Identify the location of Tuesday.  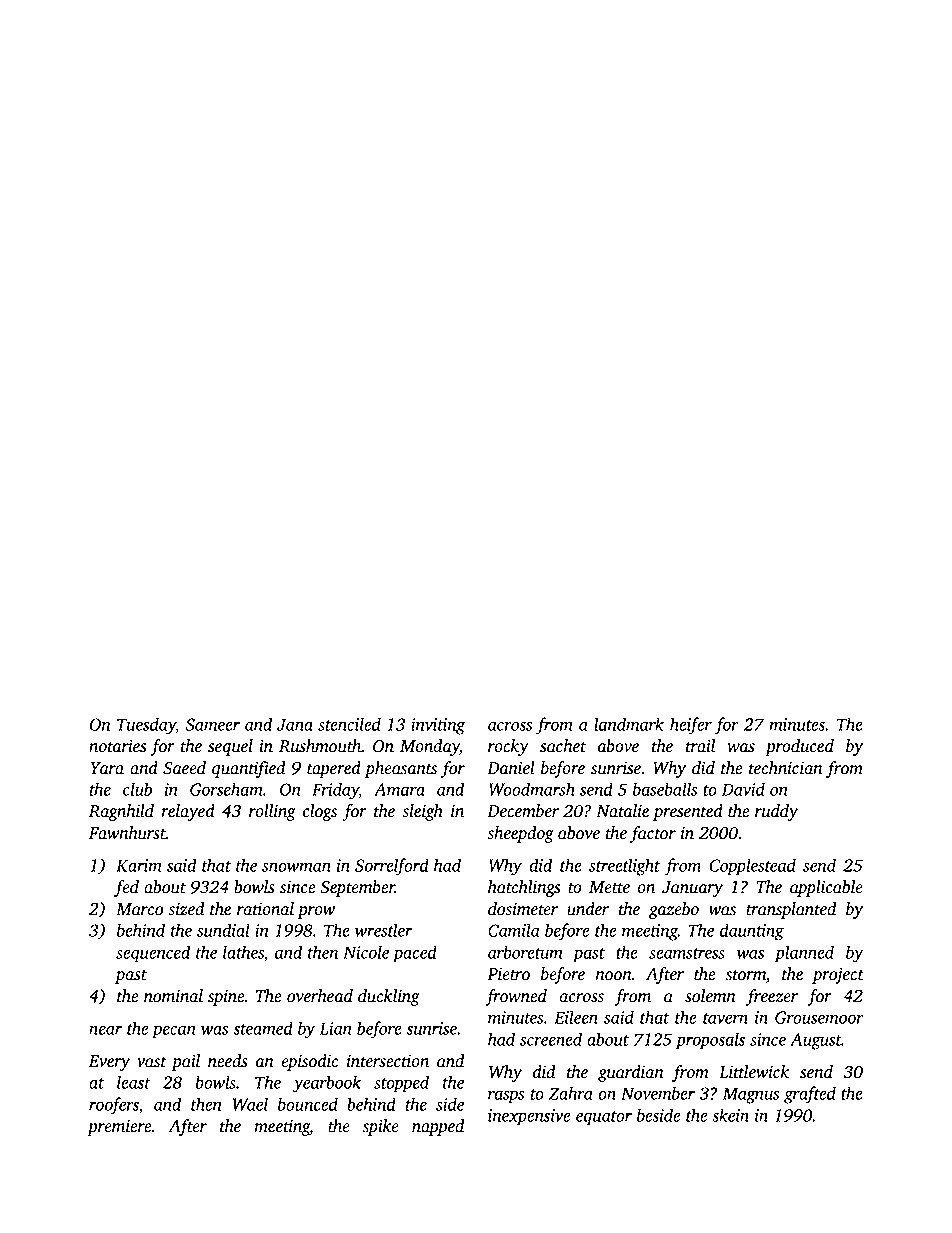
(146, 726).
